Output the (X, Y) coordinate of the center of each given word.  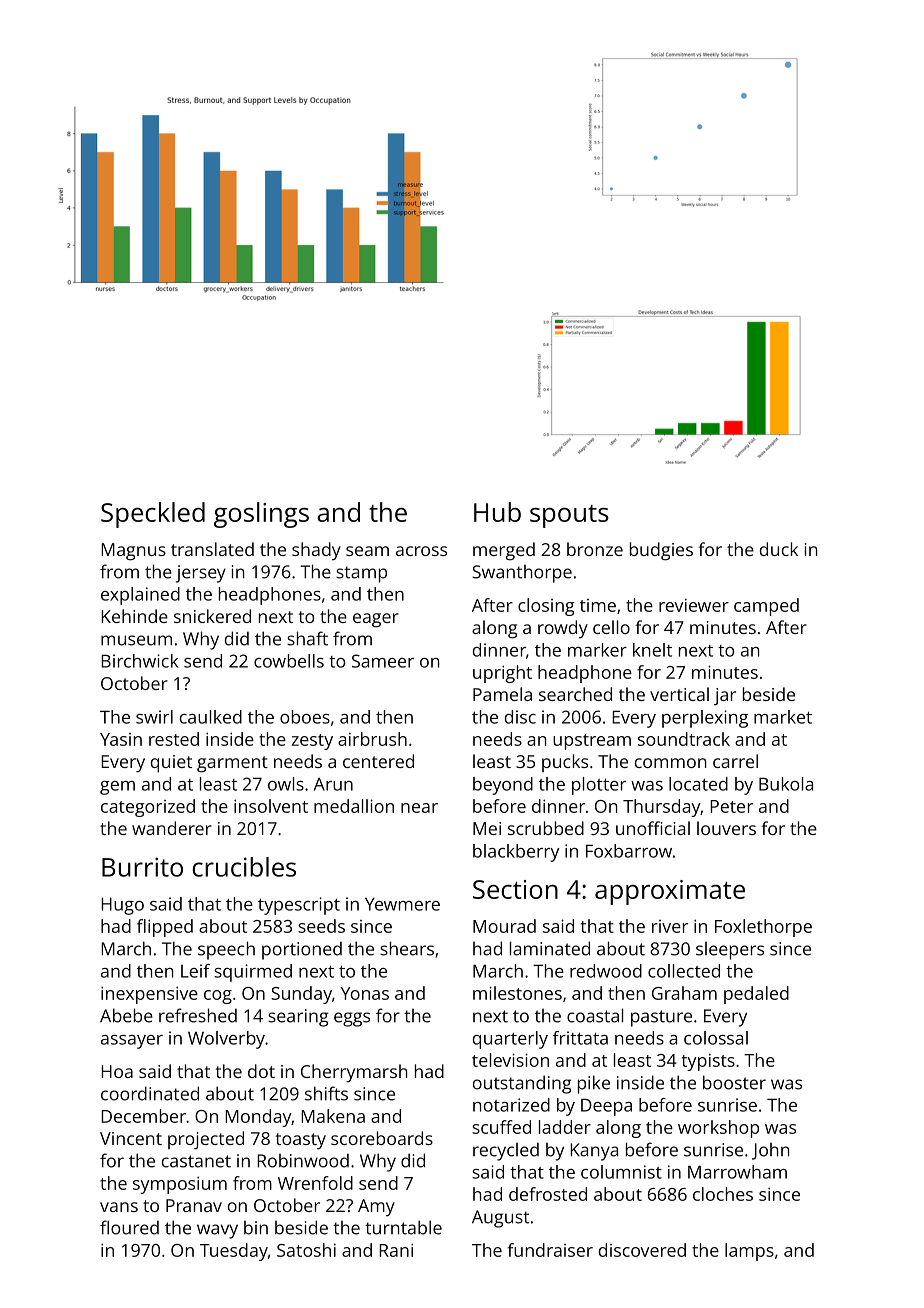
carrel (735, 761)
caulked (211, 717)
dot (261, 1071)
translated (212, 549)
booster (734, 1082)
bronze (595, 549)
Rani (396, 1250)
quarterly (510, 1040)
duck (779, 549)
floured (129, 1227)
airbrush (372, 739)
